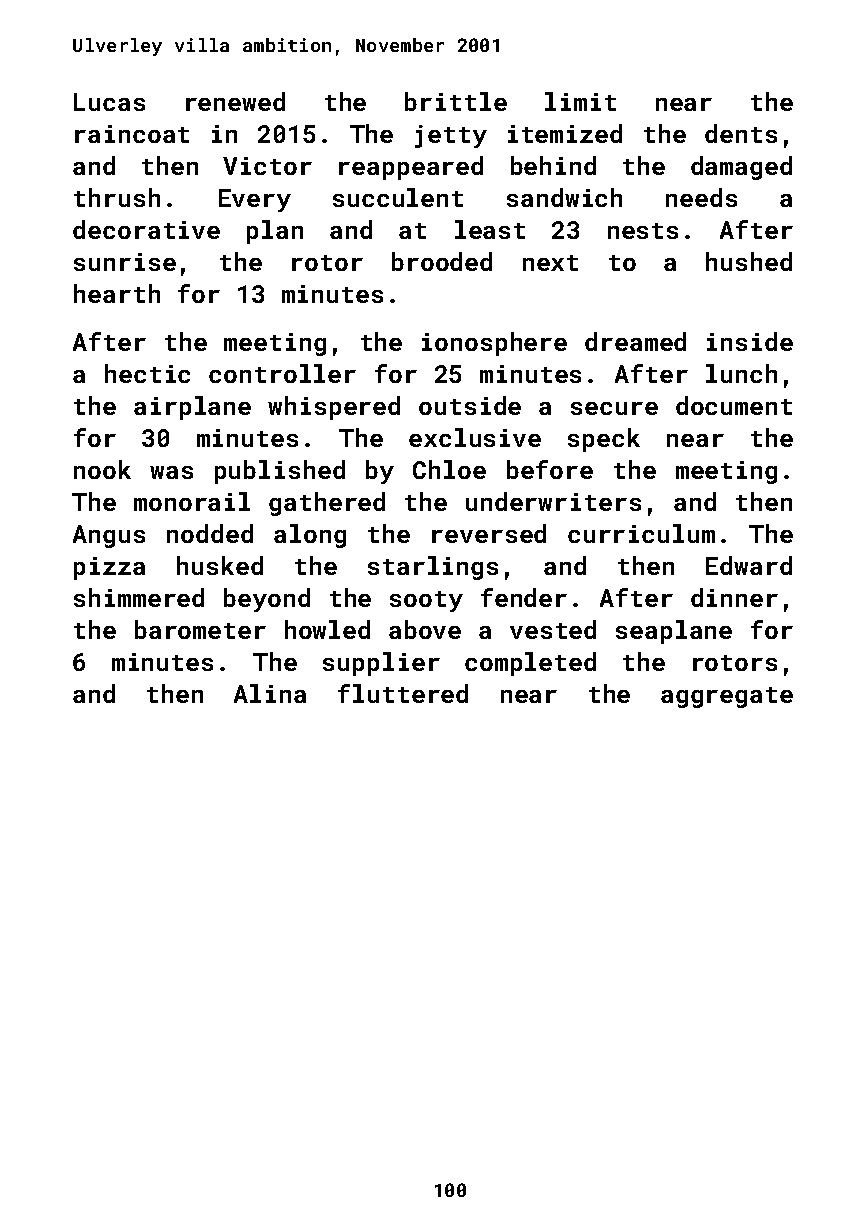 The image size is (867, 1230). I want to click on starlings, so click(433, 568).
